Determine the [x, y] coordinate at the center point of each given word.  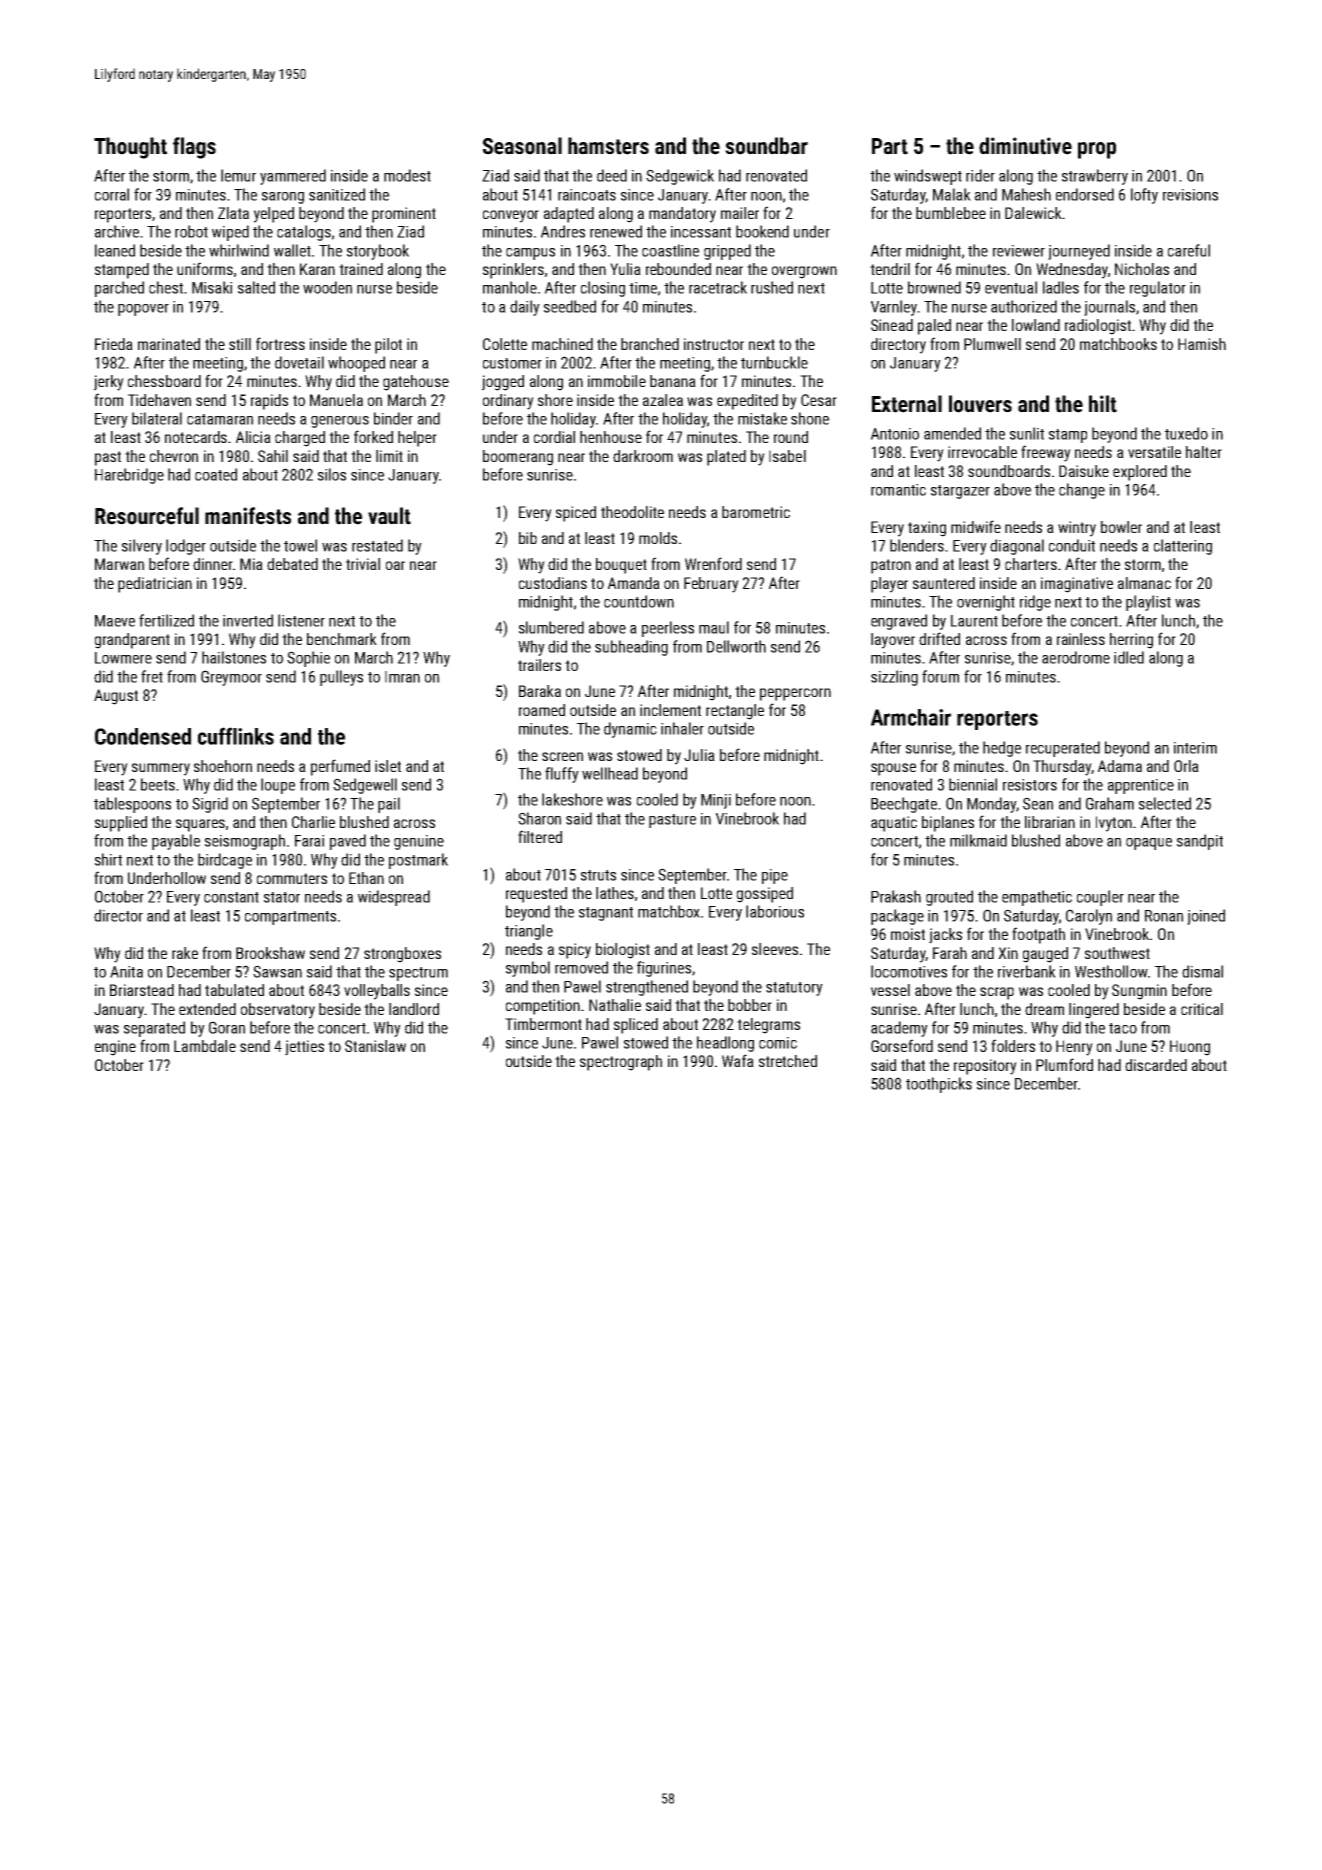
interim [1195, 748]
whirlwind [239, 250]
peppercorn [795, 694]
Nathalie [615, 1005]
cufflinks [236, 736]
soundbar [766, 146]
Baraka [540, 691]
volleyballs [377, 992]
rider [980, 175]
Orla [1186, 766]
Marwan [119, 564]
